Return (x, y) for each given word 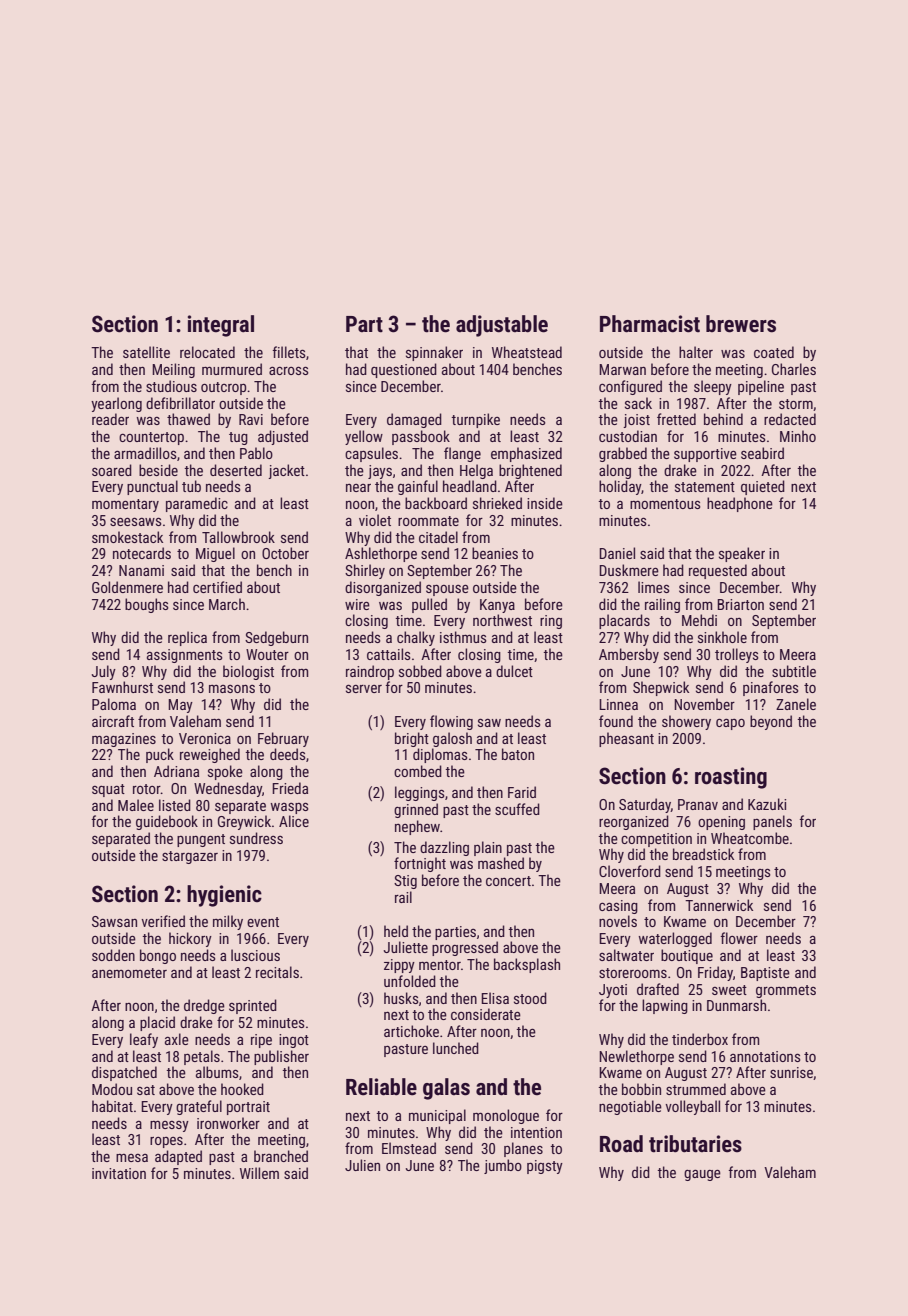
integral (221, 326)
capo (730, 724)
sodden (113, 955)
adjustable (502, 326)
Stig (405, 882)
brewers (741, 324)
